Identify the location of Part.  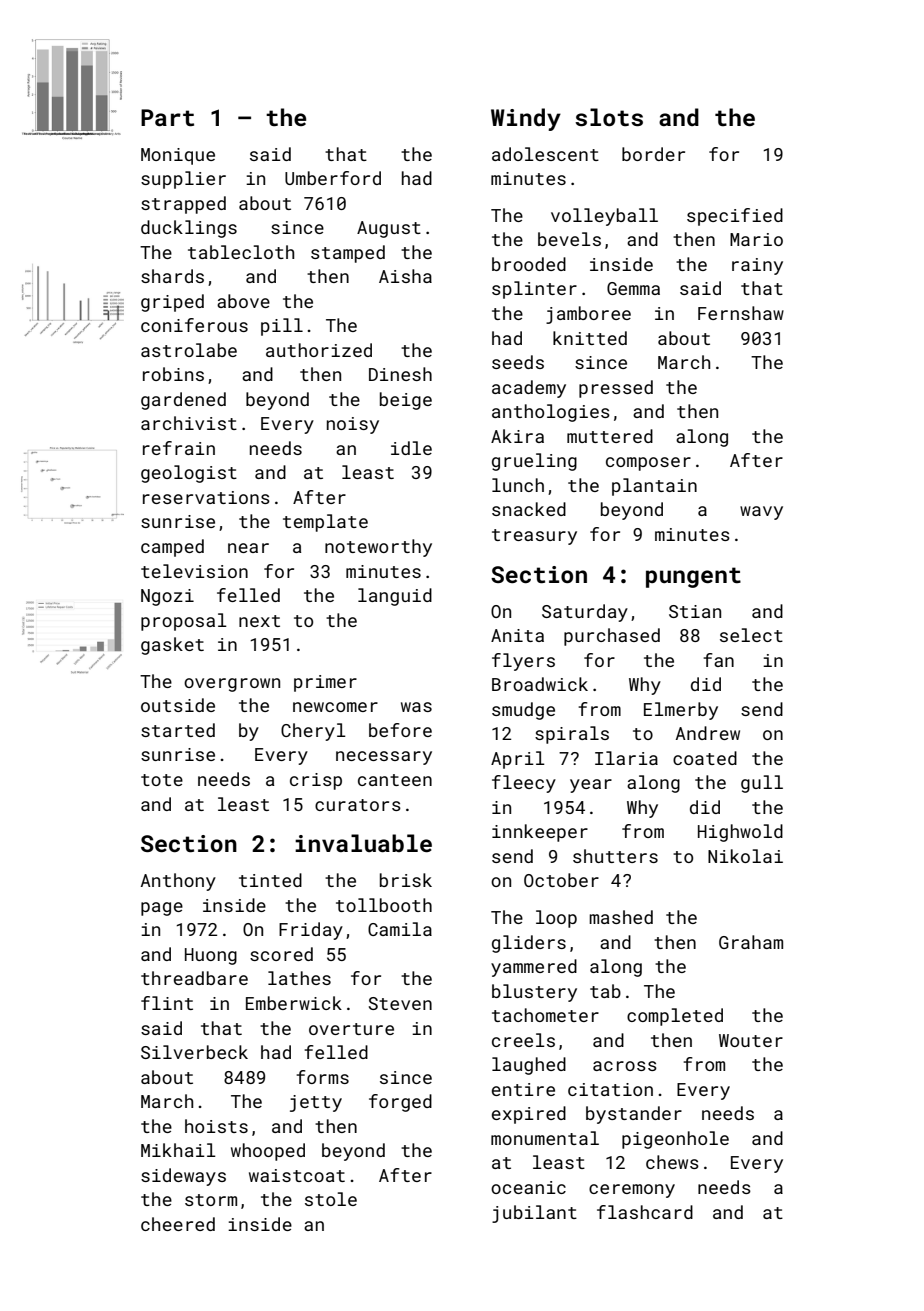
(167, 117).
